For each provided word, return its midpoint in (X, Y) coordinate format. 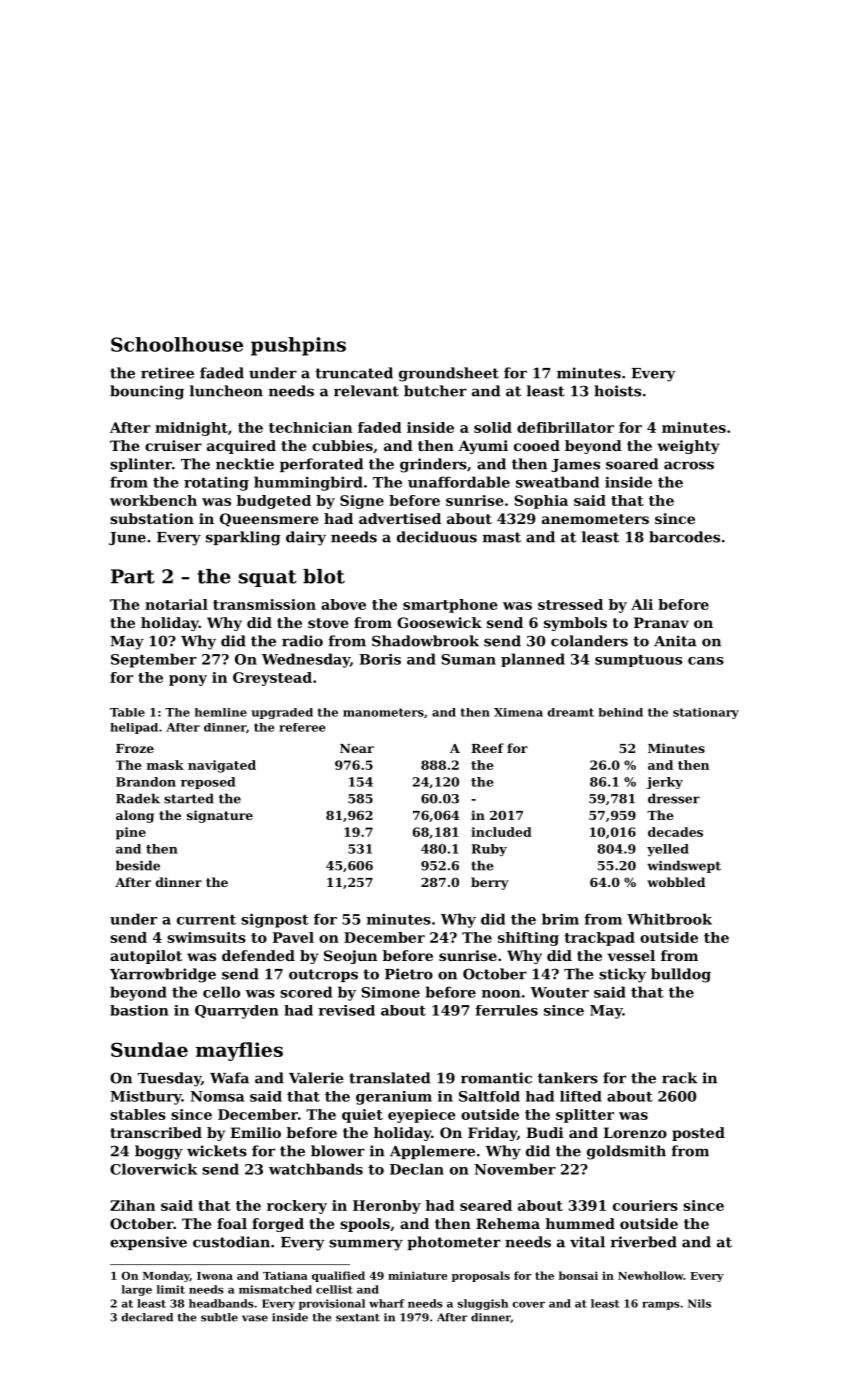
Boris (380, 659)
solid (493, 427)
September (154, 660)
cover (528, 1305)
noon (501, 994)
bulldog (681, 975)
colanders (589, 641)
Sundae (149, 1049)
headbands (221, 1303)
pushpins (298, 346)
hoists (617, 391)
